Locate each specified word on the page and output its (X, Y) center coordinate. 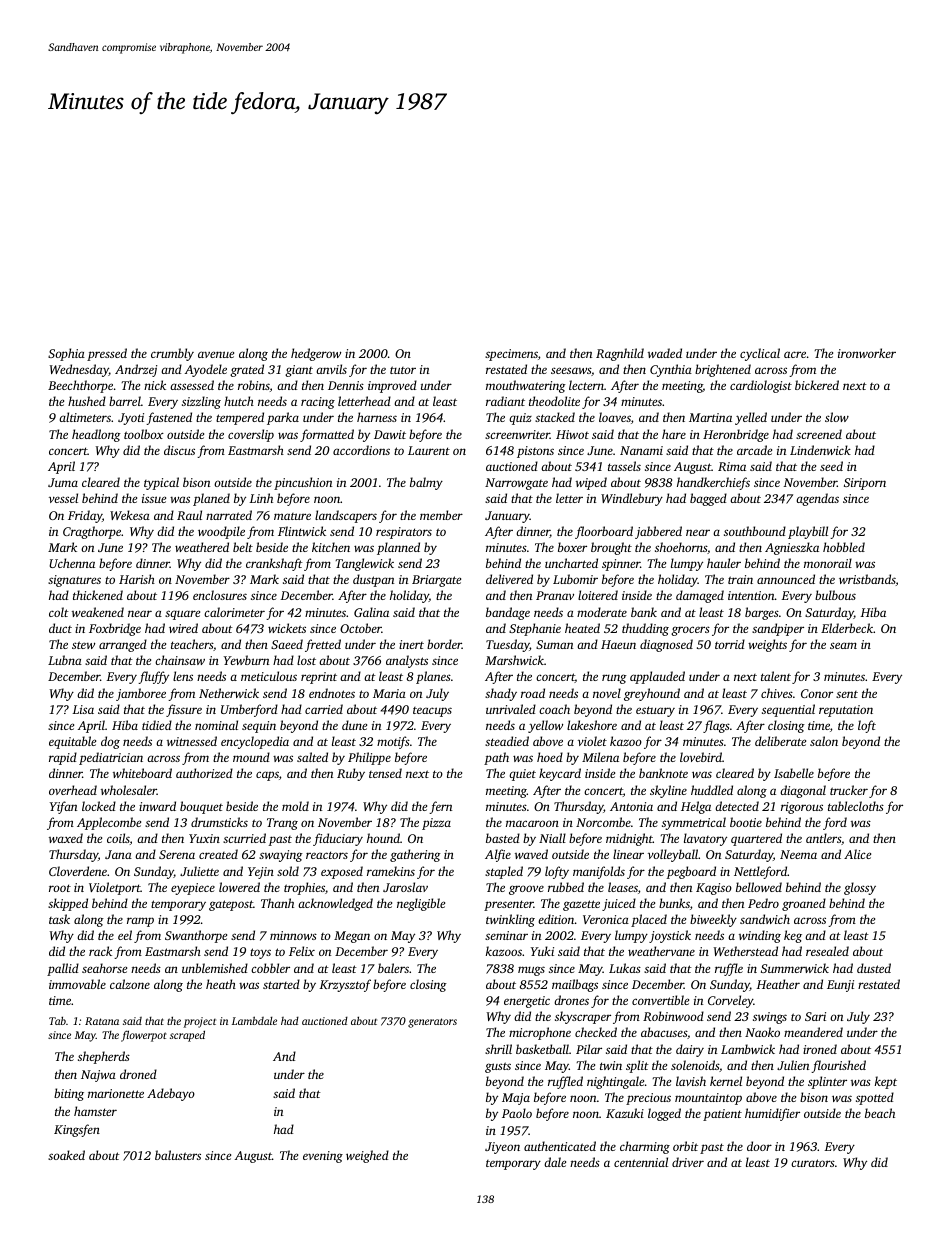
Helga (696, 807)
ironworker (867, 353)
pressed (107, 354)
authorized (204, 773)
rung (614, 679)
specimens (511, 355)
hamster (95, 1111)
